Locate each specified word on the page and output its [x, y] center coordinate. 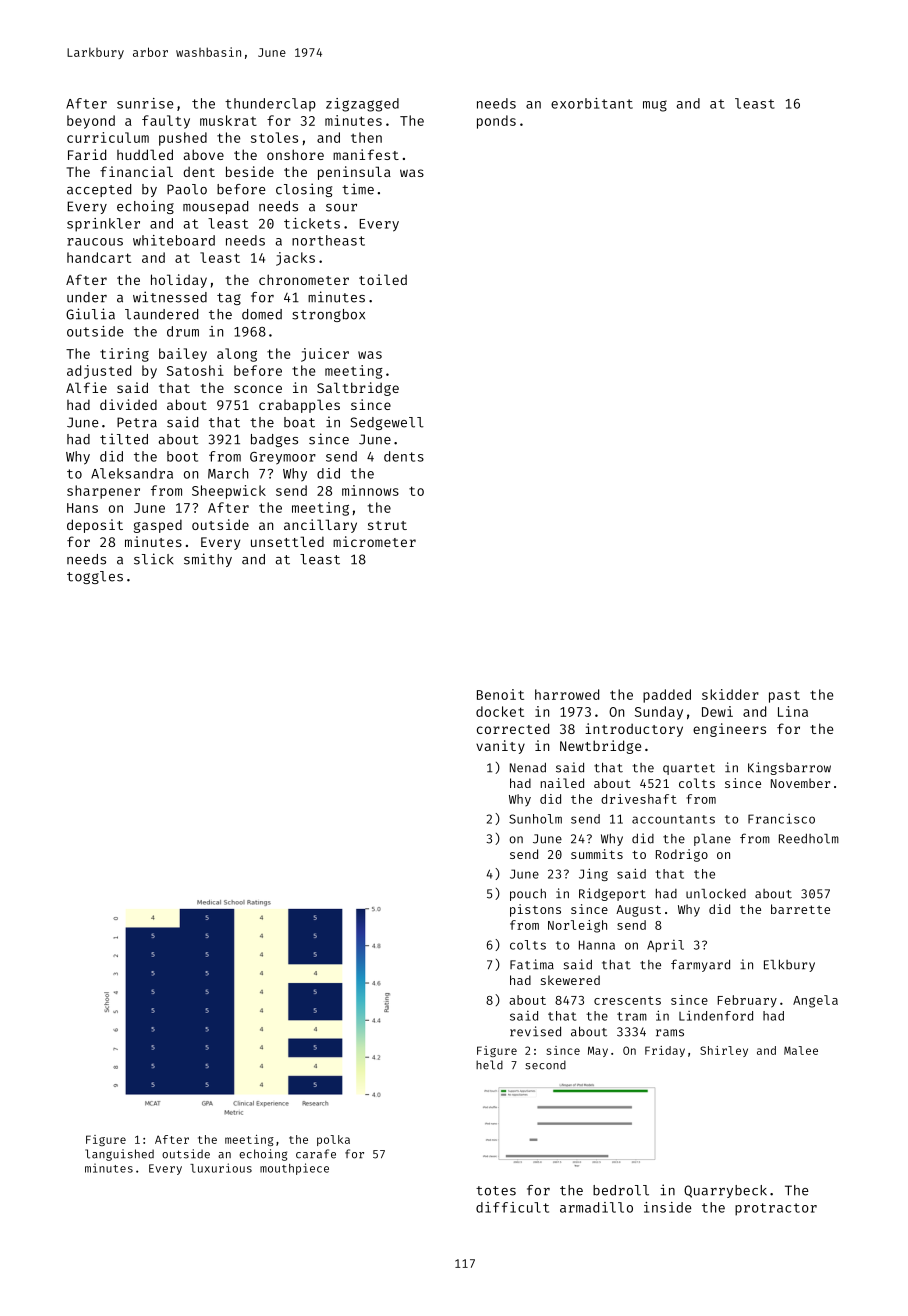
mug [655, 106]
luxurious [221, 1168]
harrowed [567, 694]
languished [119, 1155]
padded [667, 696]
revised [535, 1031]
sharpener [103, 492]
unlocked [716, 894]
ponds [496, 122]
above [204, 154]
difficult [512, 1207]
